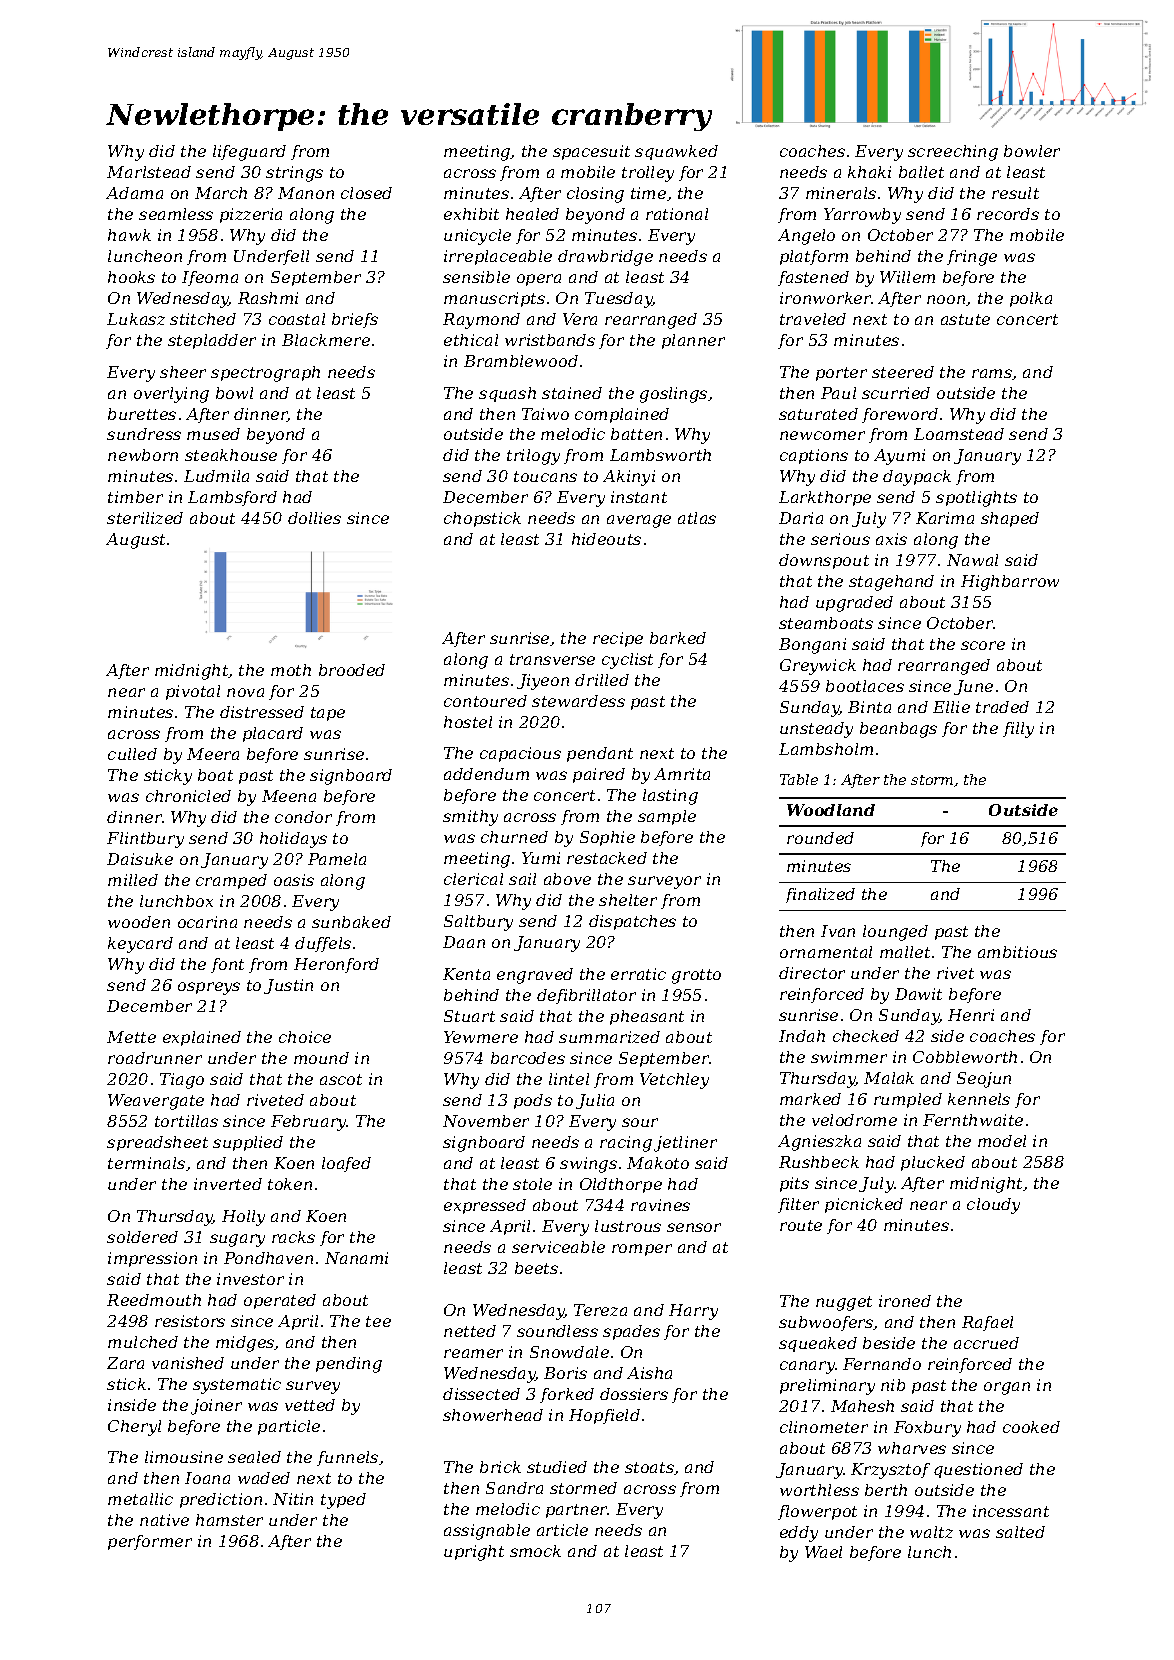  I want to click on axis, so click(891, 539).
